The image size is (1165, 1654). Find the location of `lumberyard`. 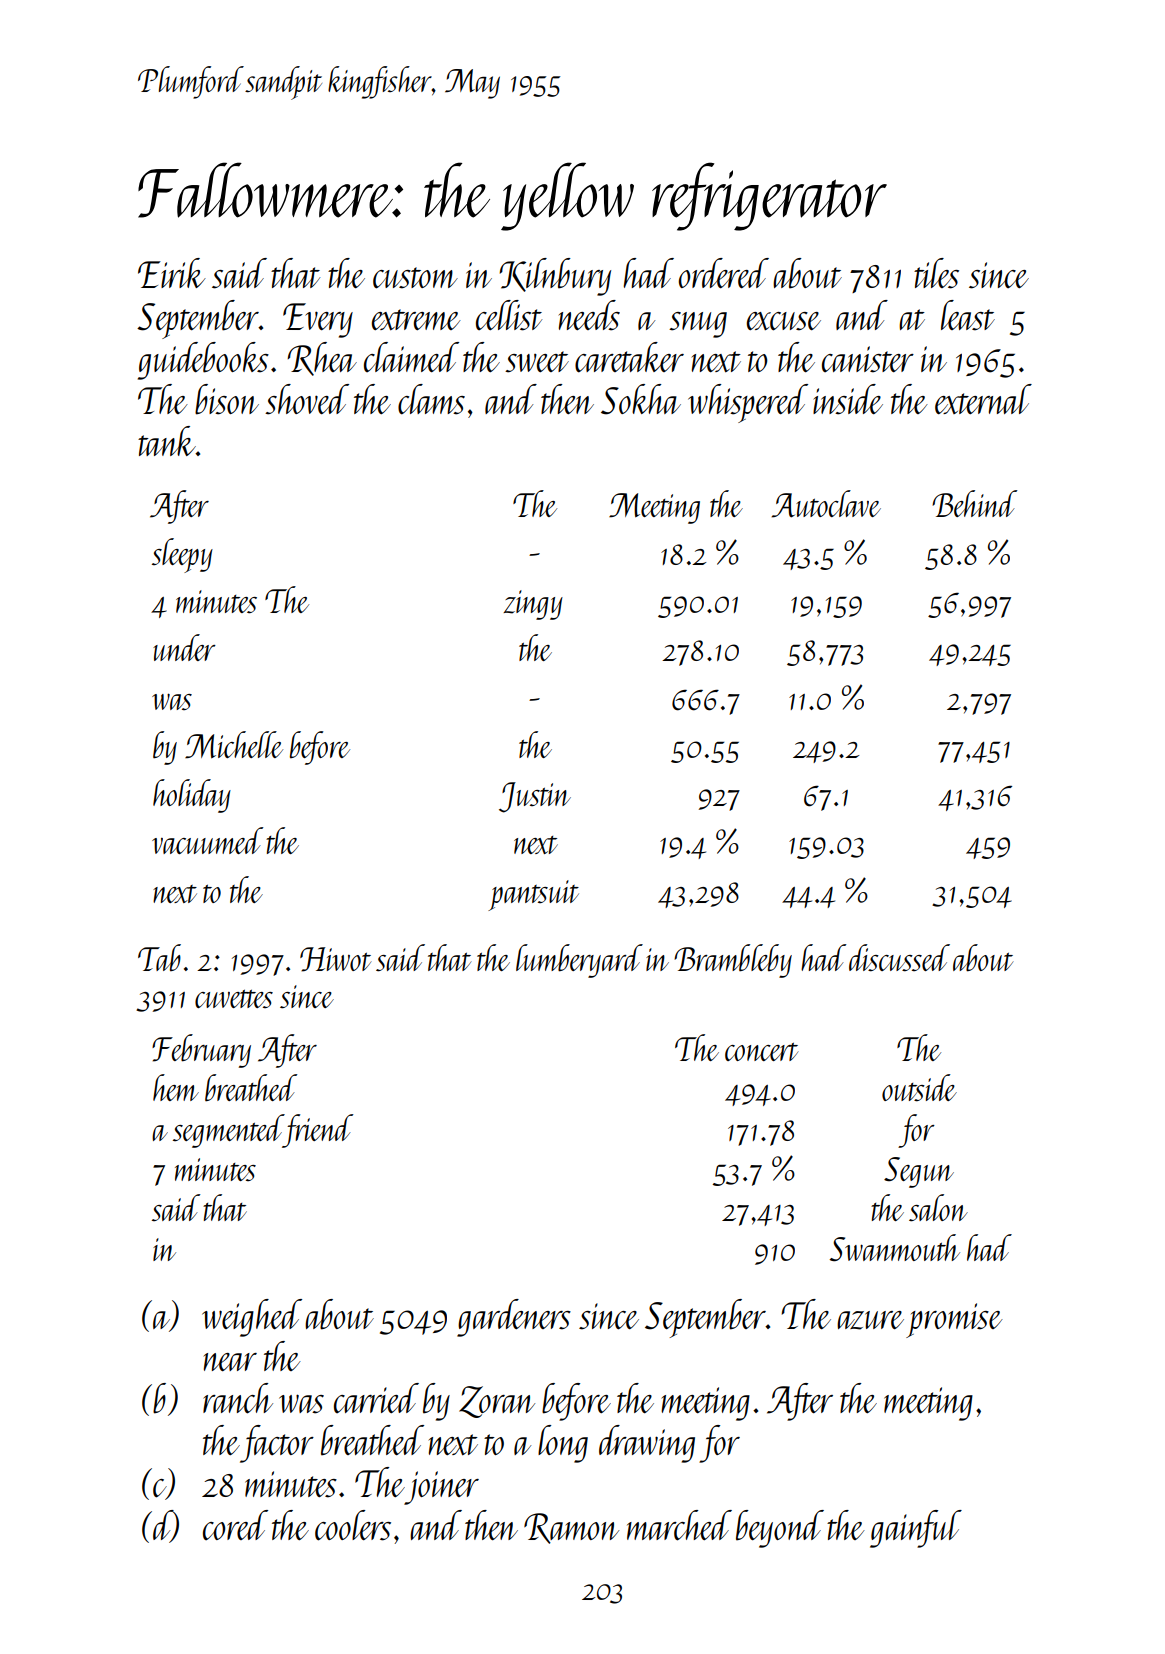

lumberyard is located at coordinates (579, 961).
